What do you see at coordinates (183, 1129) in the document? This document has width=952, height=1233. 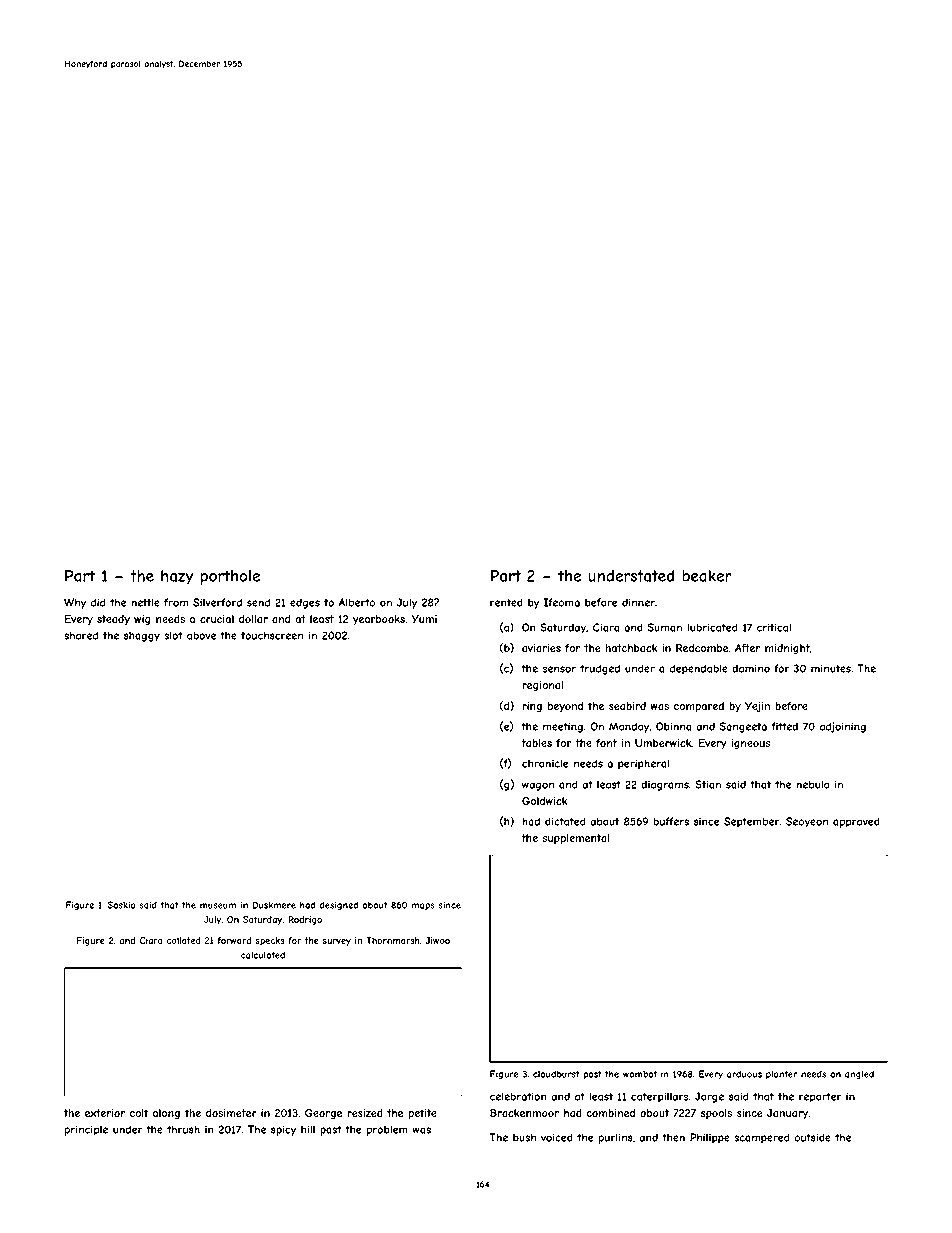 I see `thrush` at bounding box center [183, 1129].
